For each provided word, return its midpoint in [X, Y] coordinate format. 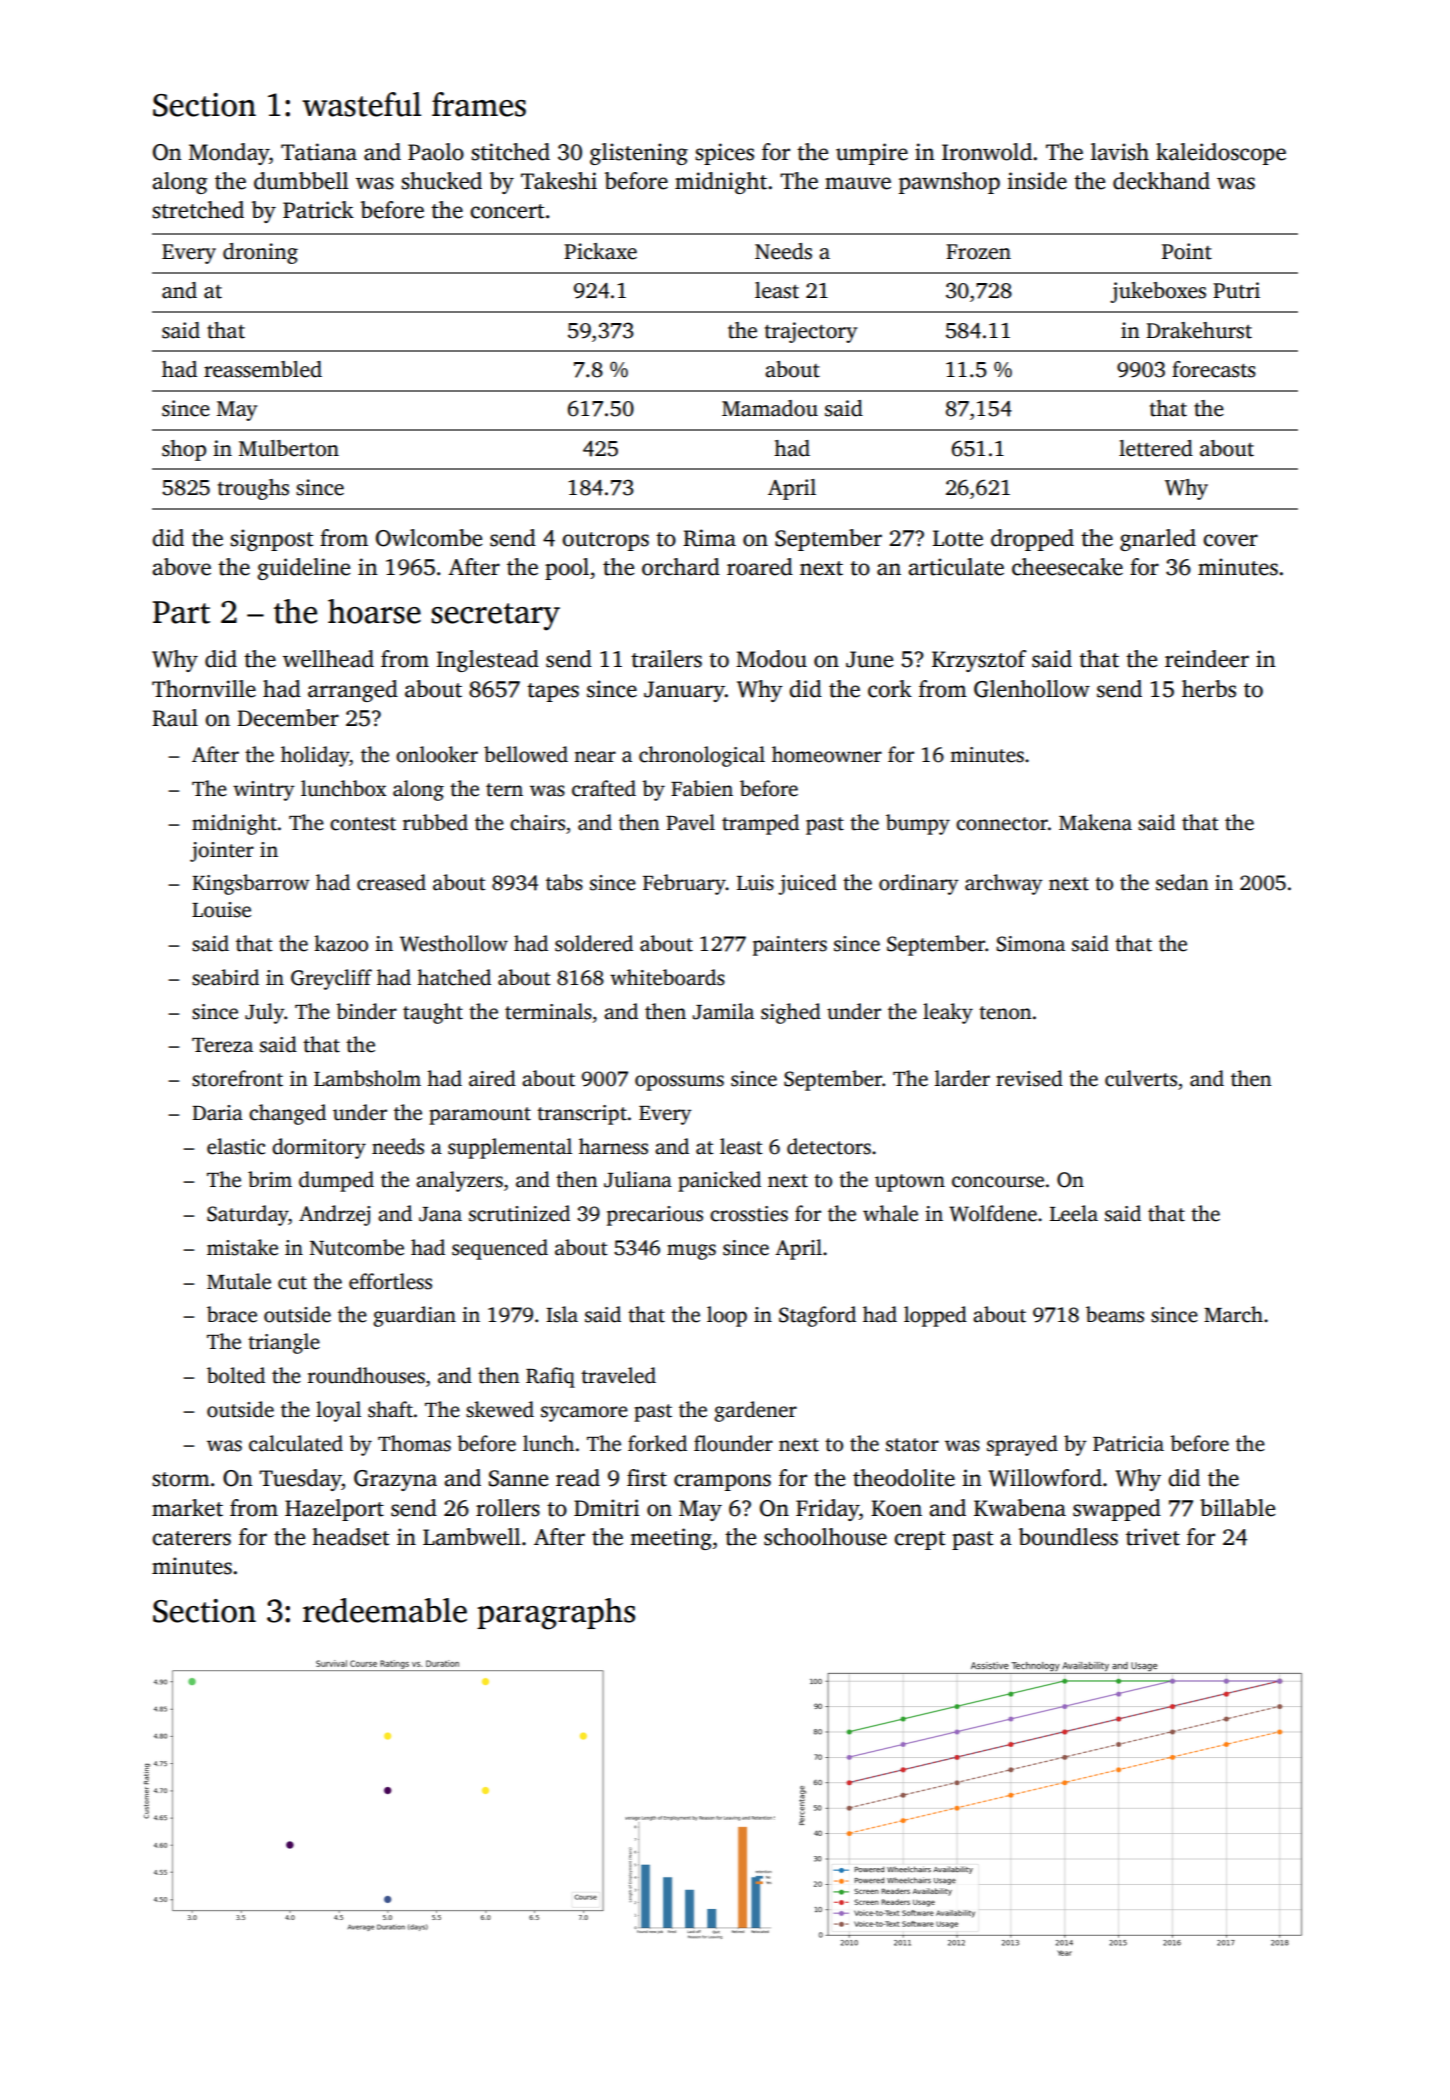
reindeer [1207, 659]
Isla [562, 1314]
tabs [564, 882]
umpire [872, 154]
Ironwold [987, 152]
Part [181, 612]
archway [1004, 884]
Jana [440, 1214]
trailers [666, 659]
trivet [1153, 1537]
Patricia [1128, 1444]
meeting [671, 1539]
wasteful [361, 104]
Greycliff [331, 979]
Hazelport [334, 1510]
